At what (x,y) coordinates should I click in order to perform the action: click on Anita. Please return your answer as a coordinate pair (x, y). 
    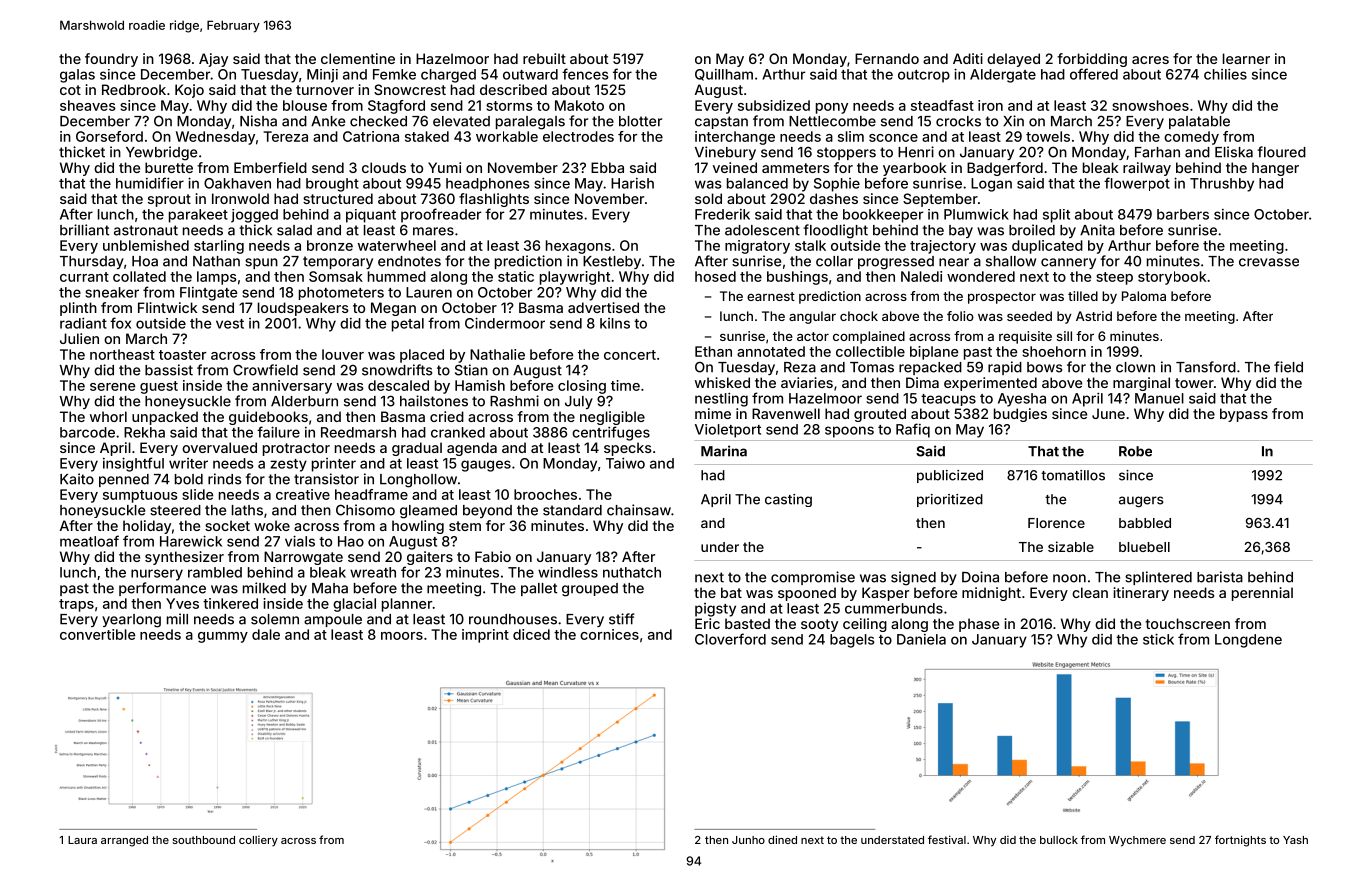
    Looking at the image, I should click on (1097, 230).
